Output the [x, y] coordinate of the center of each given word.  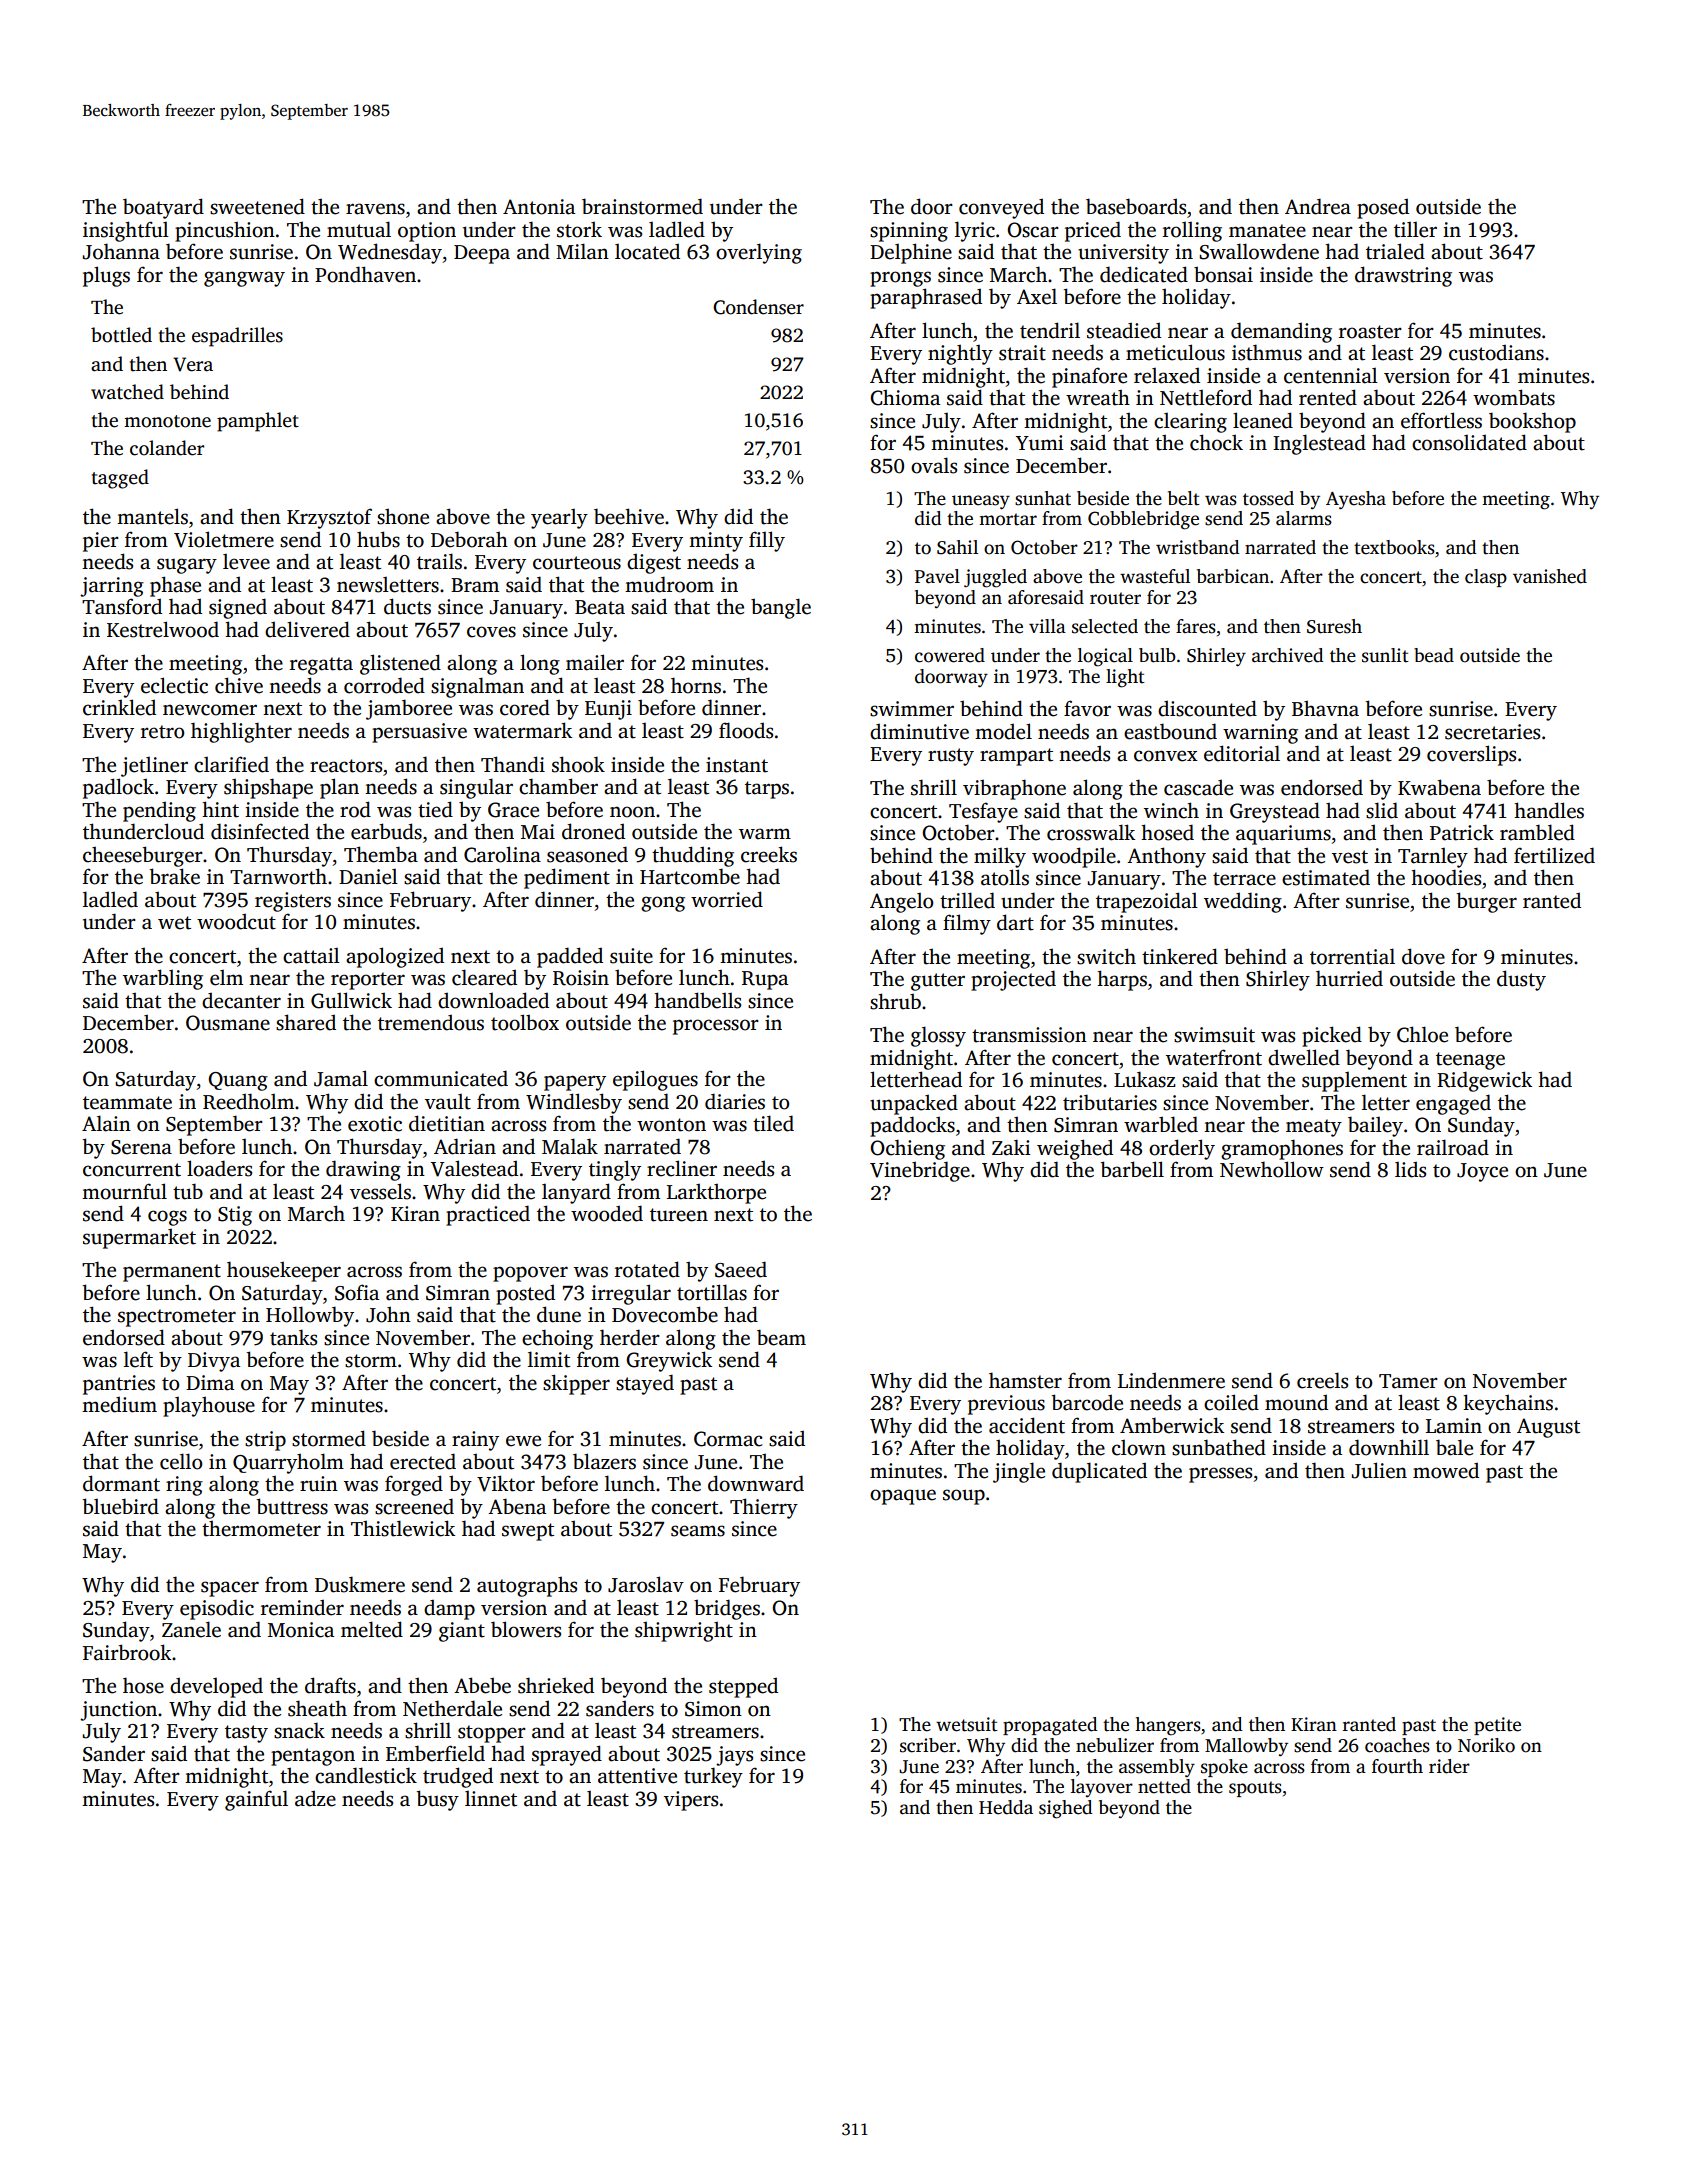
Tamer [1408, 1381]
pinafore [1089, 377]
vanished [1550, 576]
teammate [127, 1103]
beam [781, 1337]
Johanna [121, 251]
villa [1047, 626]
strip [265, 1441]
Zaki [1011, 1147]
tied [435, 809]
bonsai [1223, 274]
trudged [458, 1777]
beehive [629, 516]
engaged [1453, 1104]
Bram [475, 585]
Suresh [1334, 626]
